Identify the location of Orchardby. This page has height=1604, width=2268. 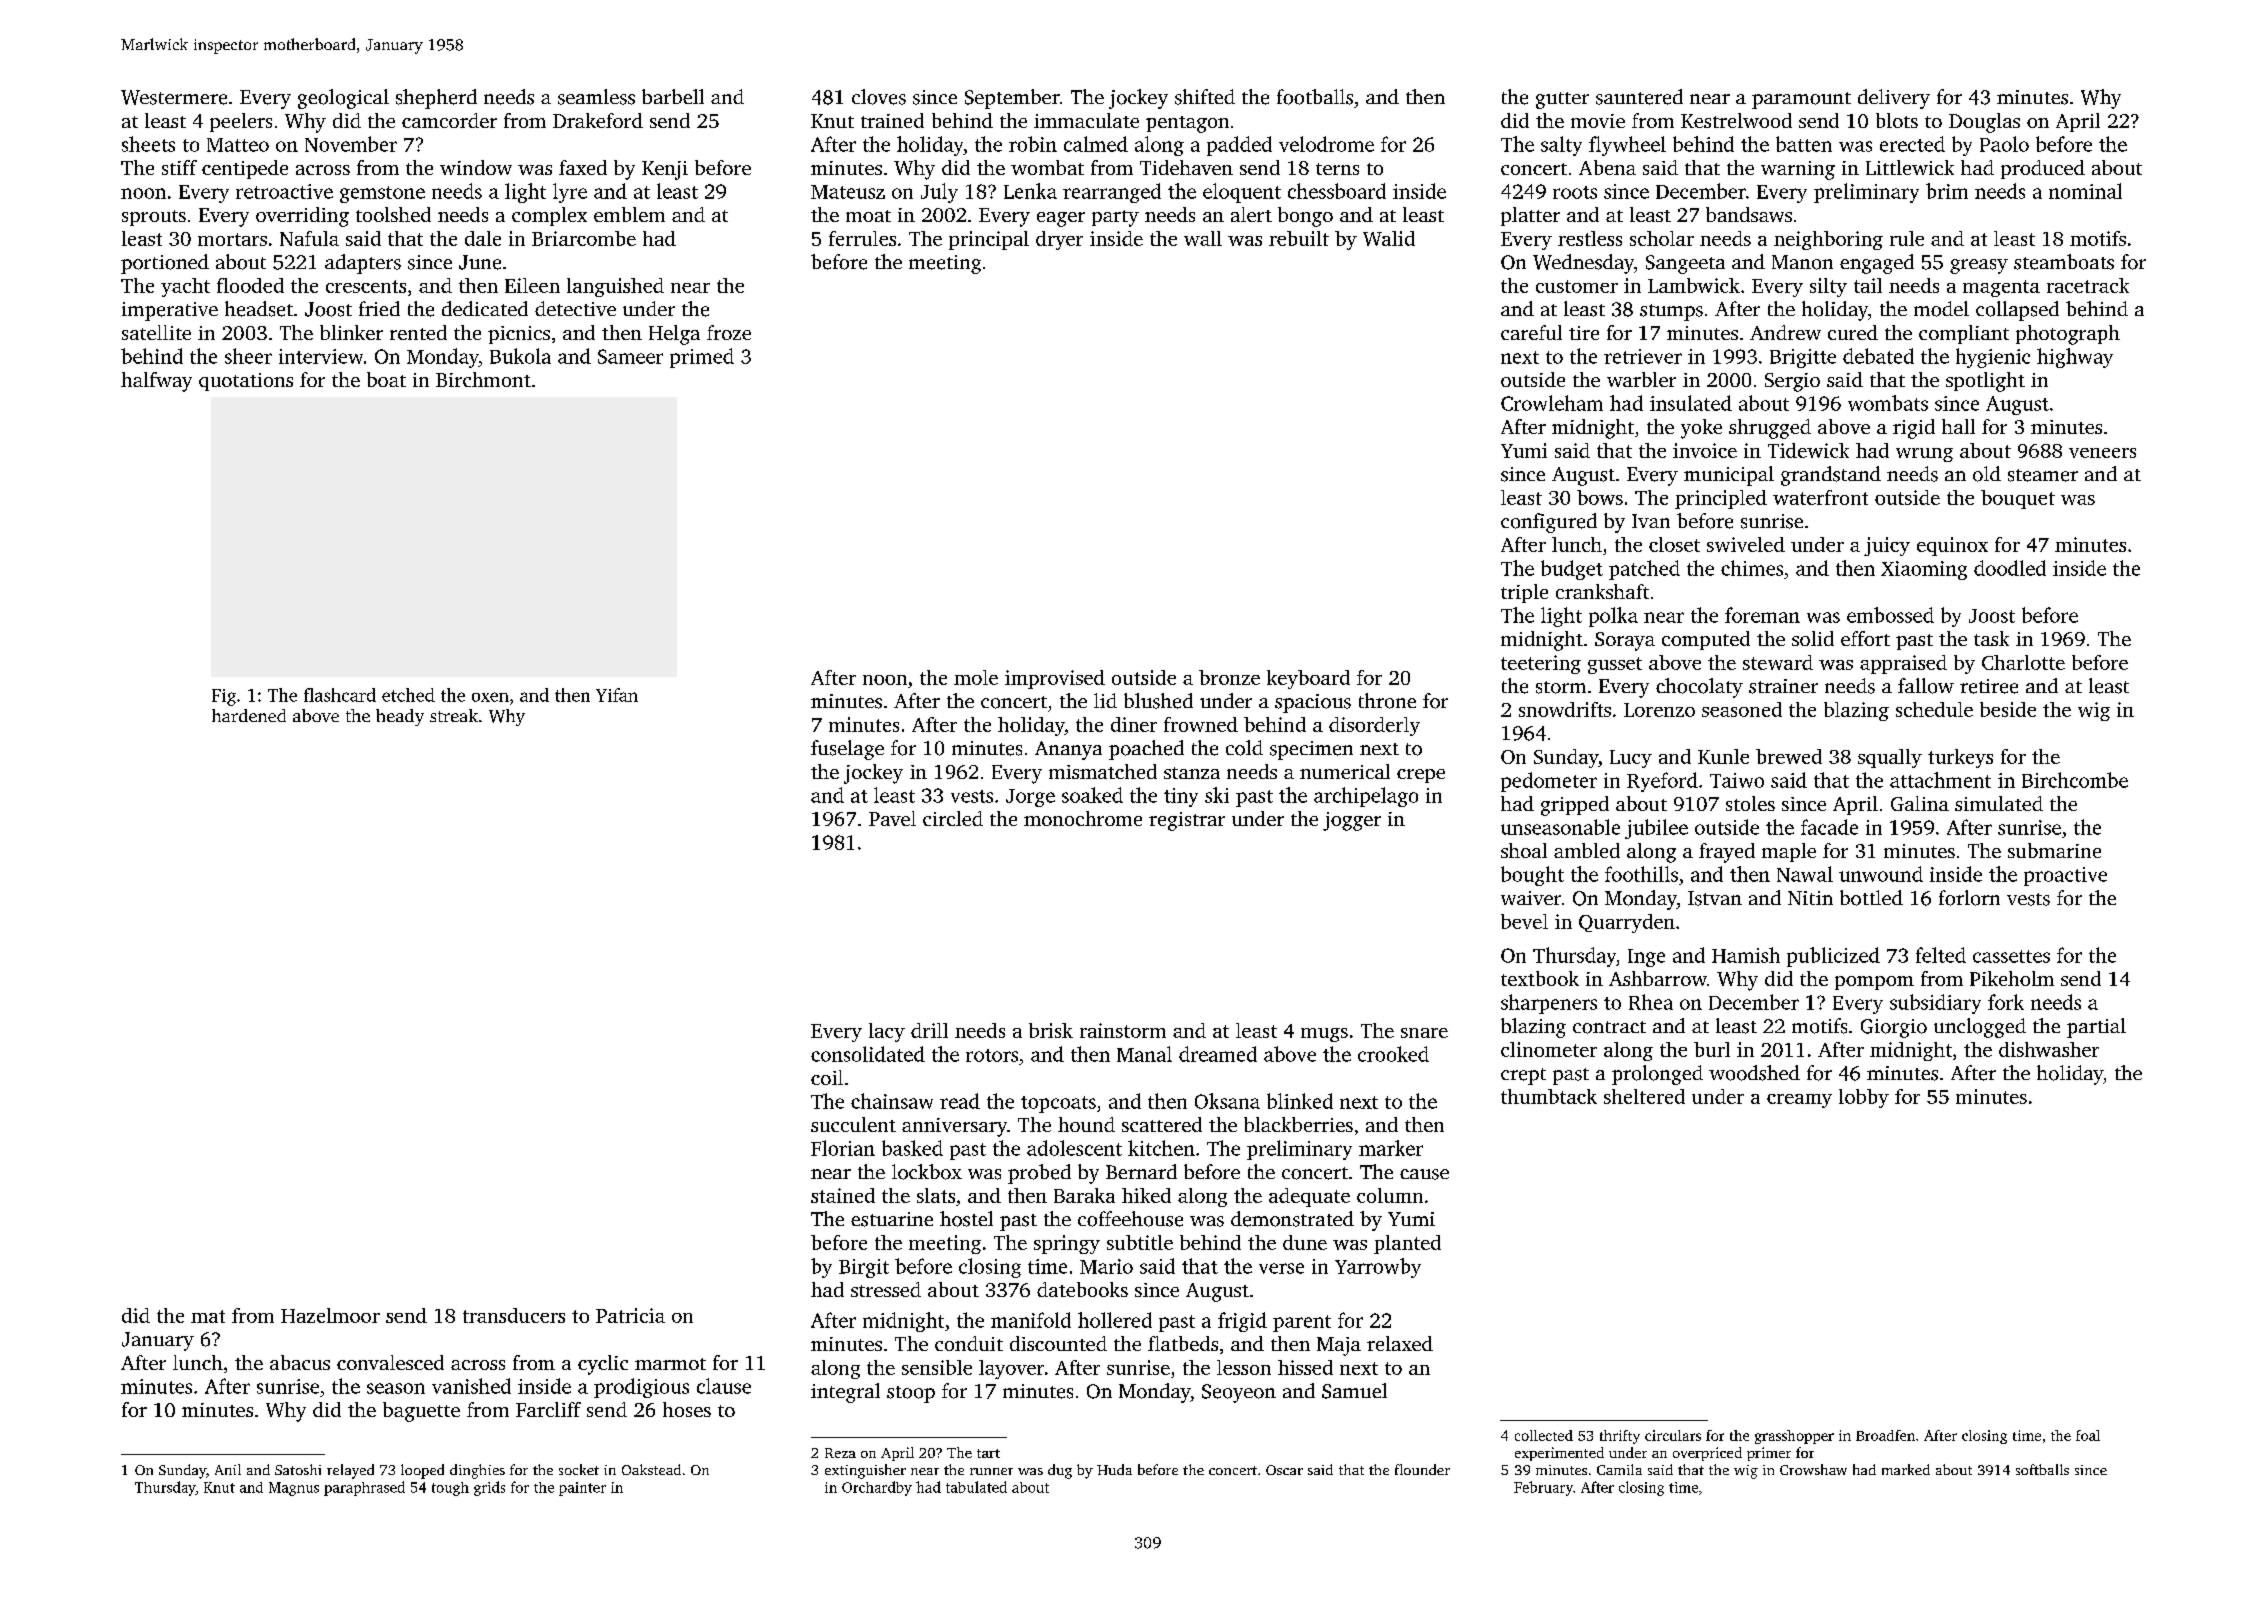
(877, 1488).
